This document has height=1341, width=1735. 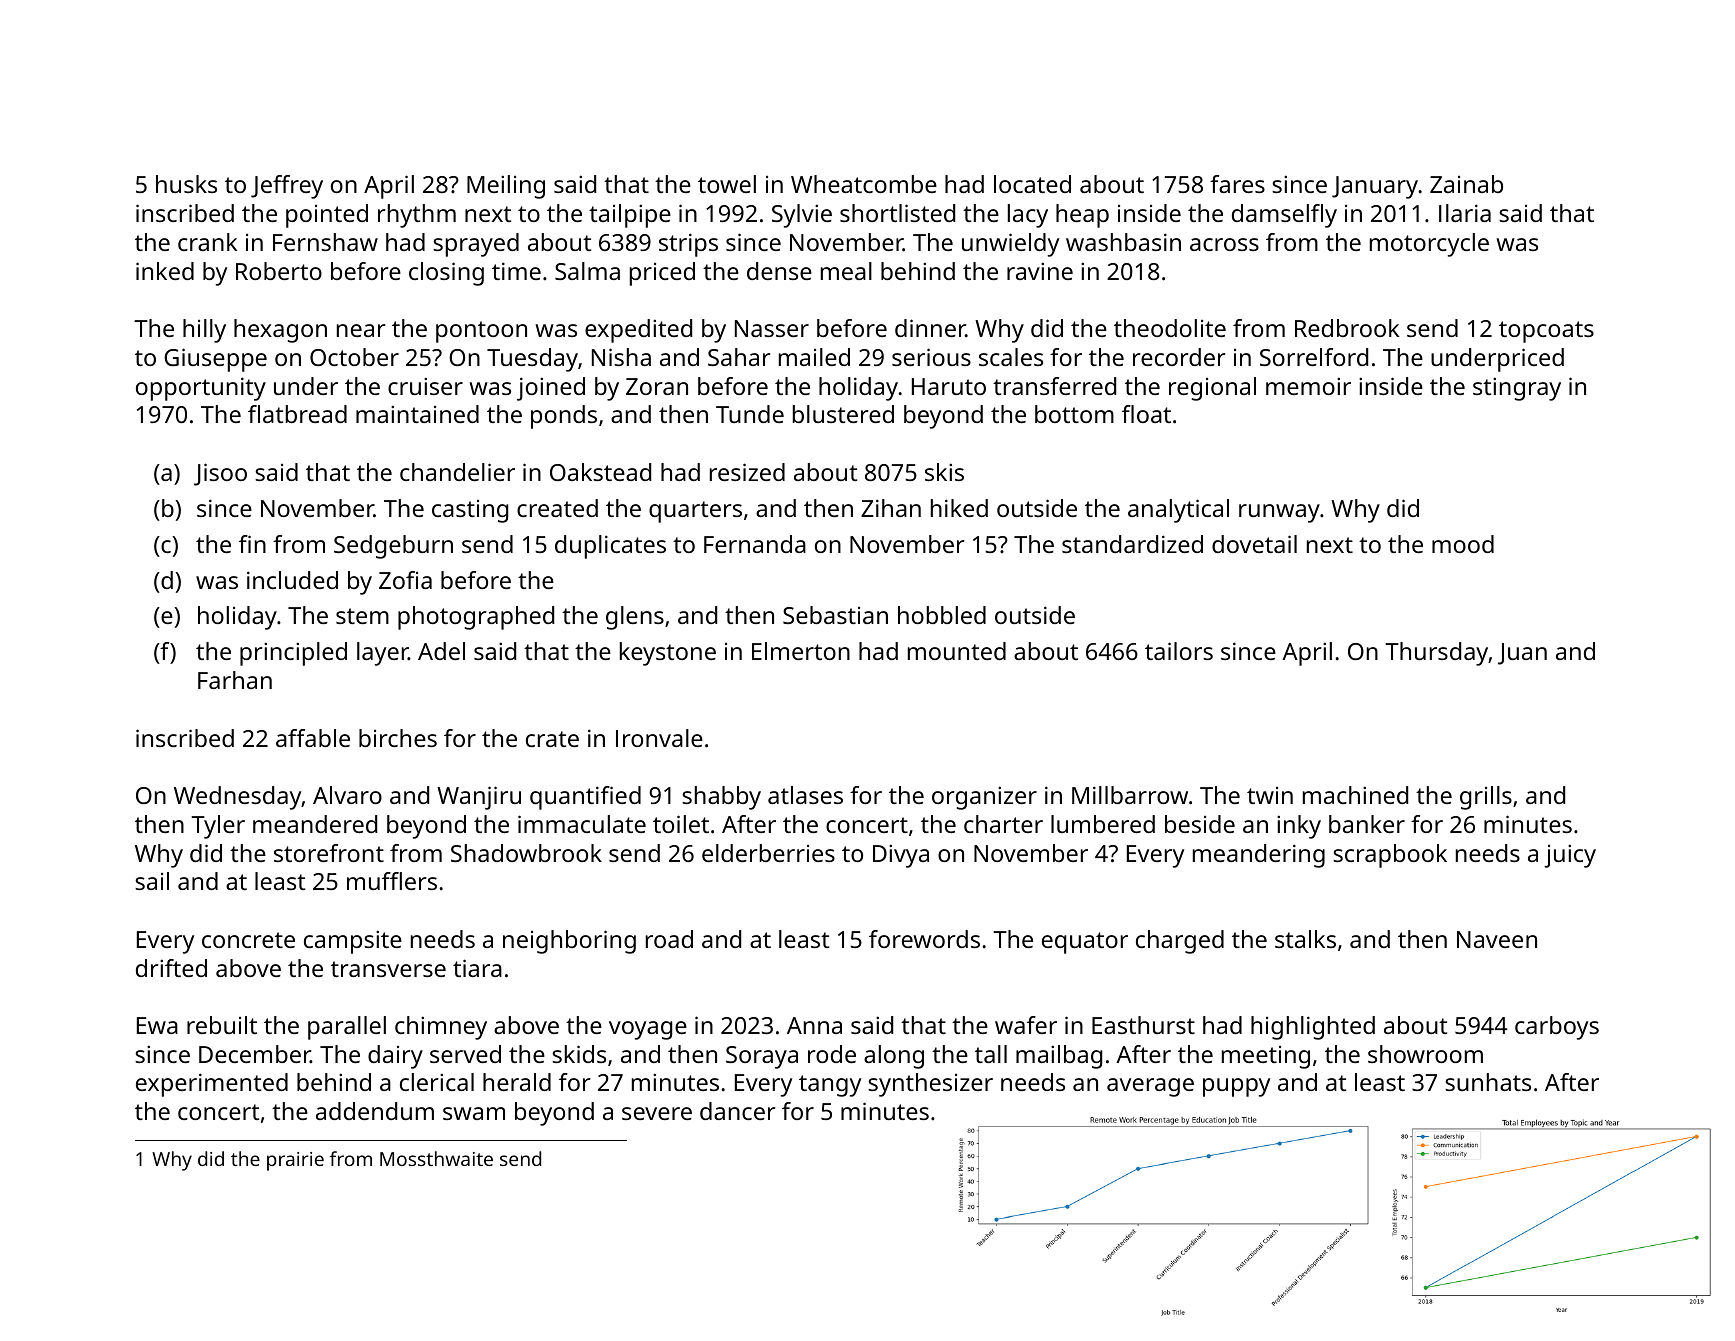 I want to click on Tyler, so click(x=218, y=827).
